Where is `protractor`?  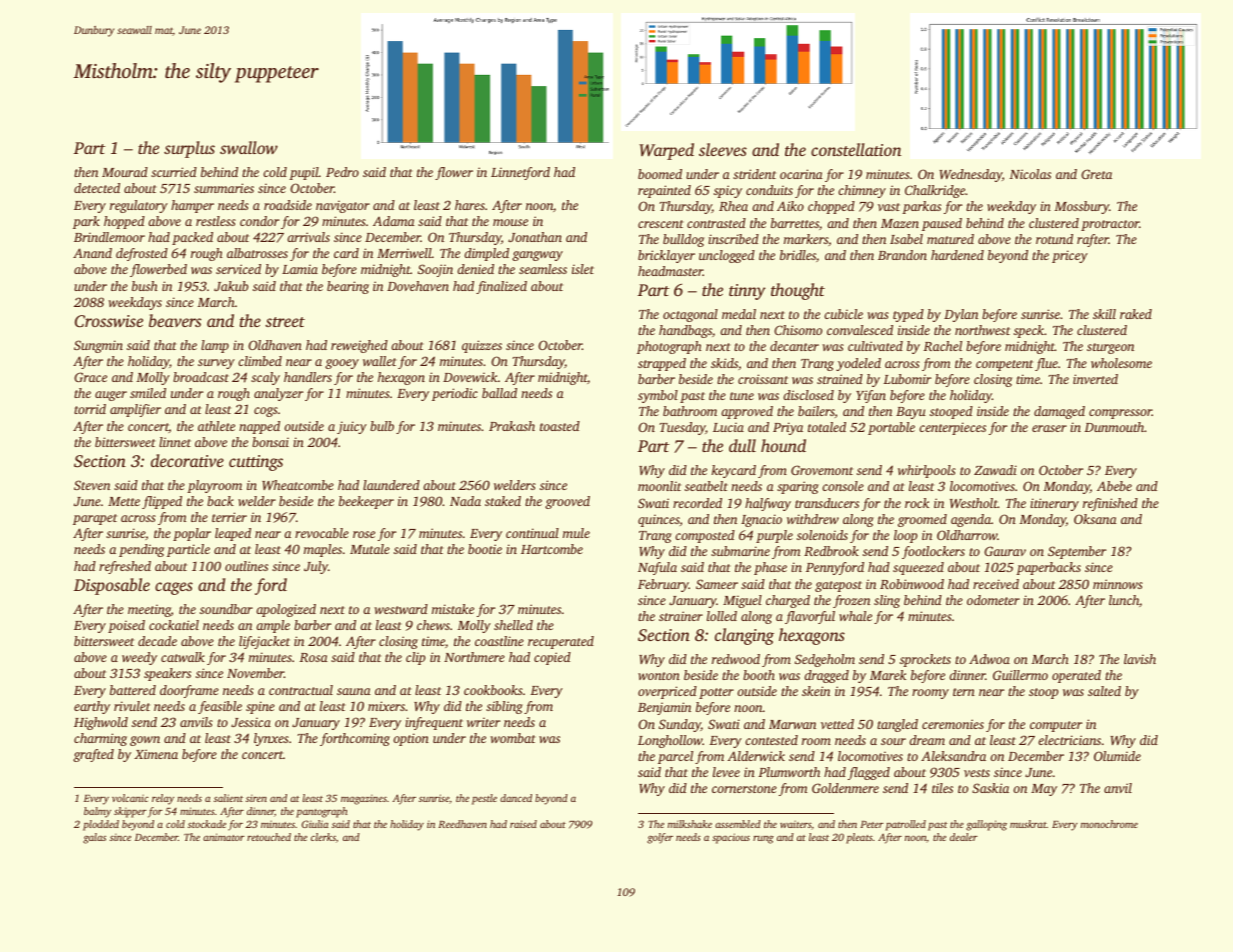
protractor is located at coordinates (1110, 225).
